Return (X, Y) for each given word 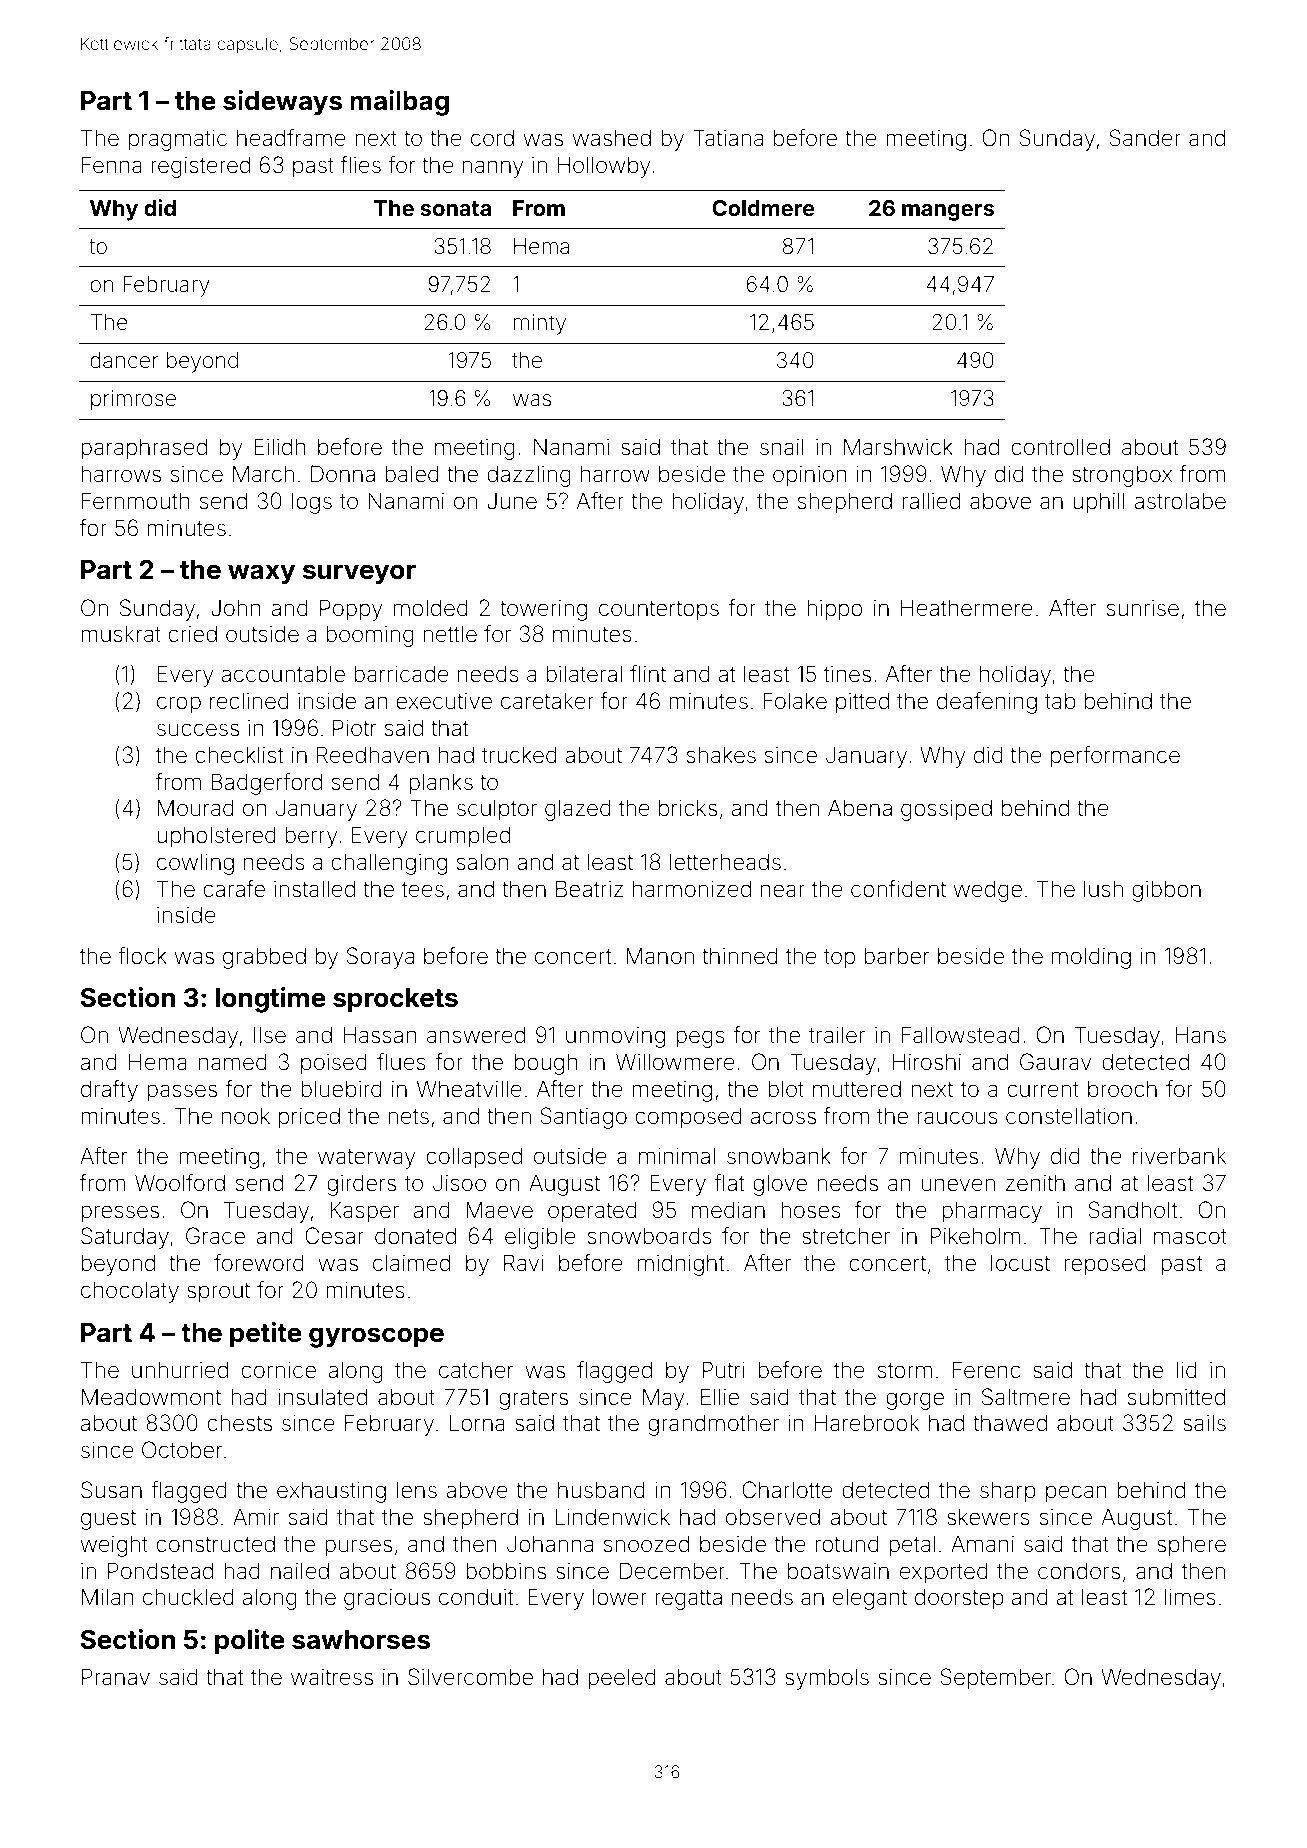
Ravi (524, 1263)
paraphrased (144, 449)
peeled (622, 1679)
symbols (827, 1679)
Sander (1145, 138)
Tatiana (728, 138)
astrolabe (1180, 501)
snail (782, 447)
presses (120, 1214)
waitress (332, 1677)
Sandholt (1132, 1210)
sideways (282, 103)
